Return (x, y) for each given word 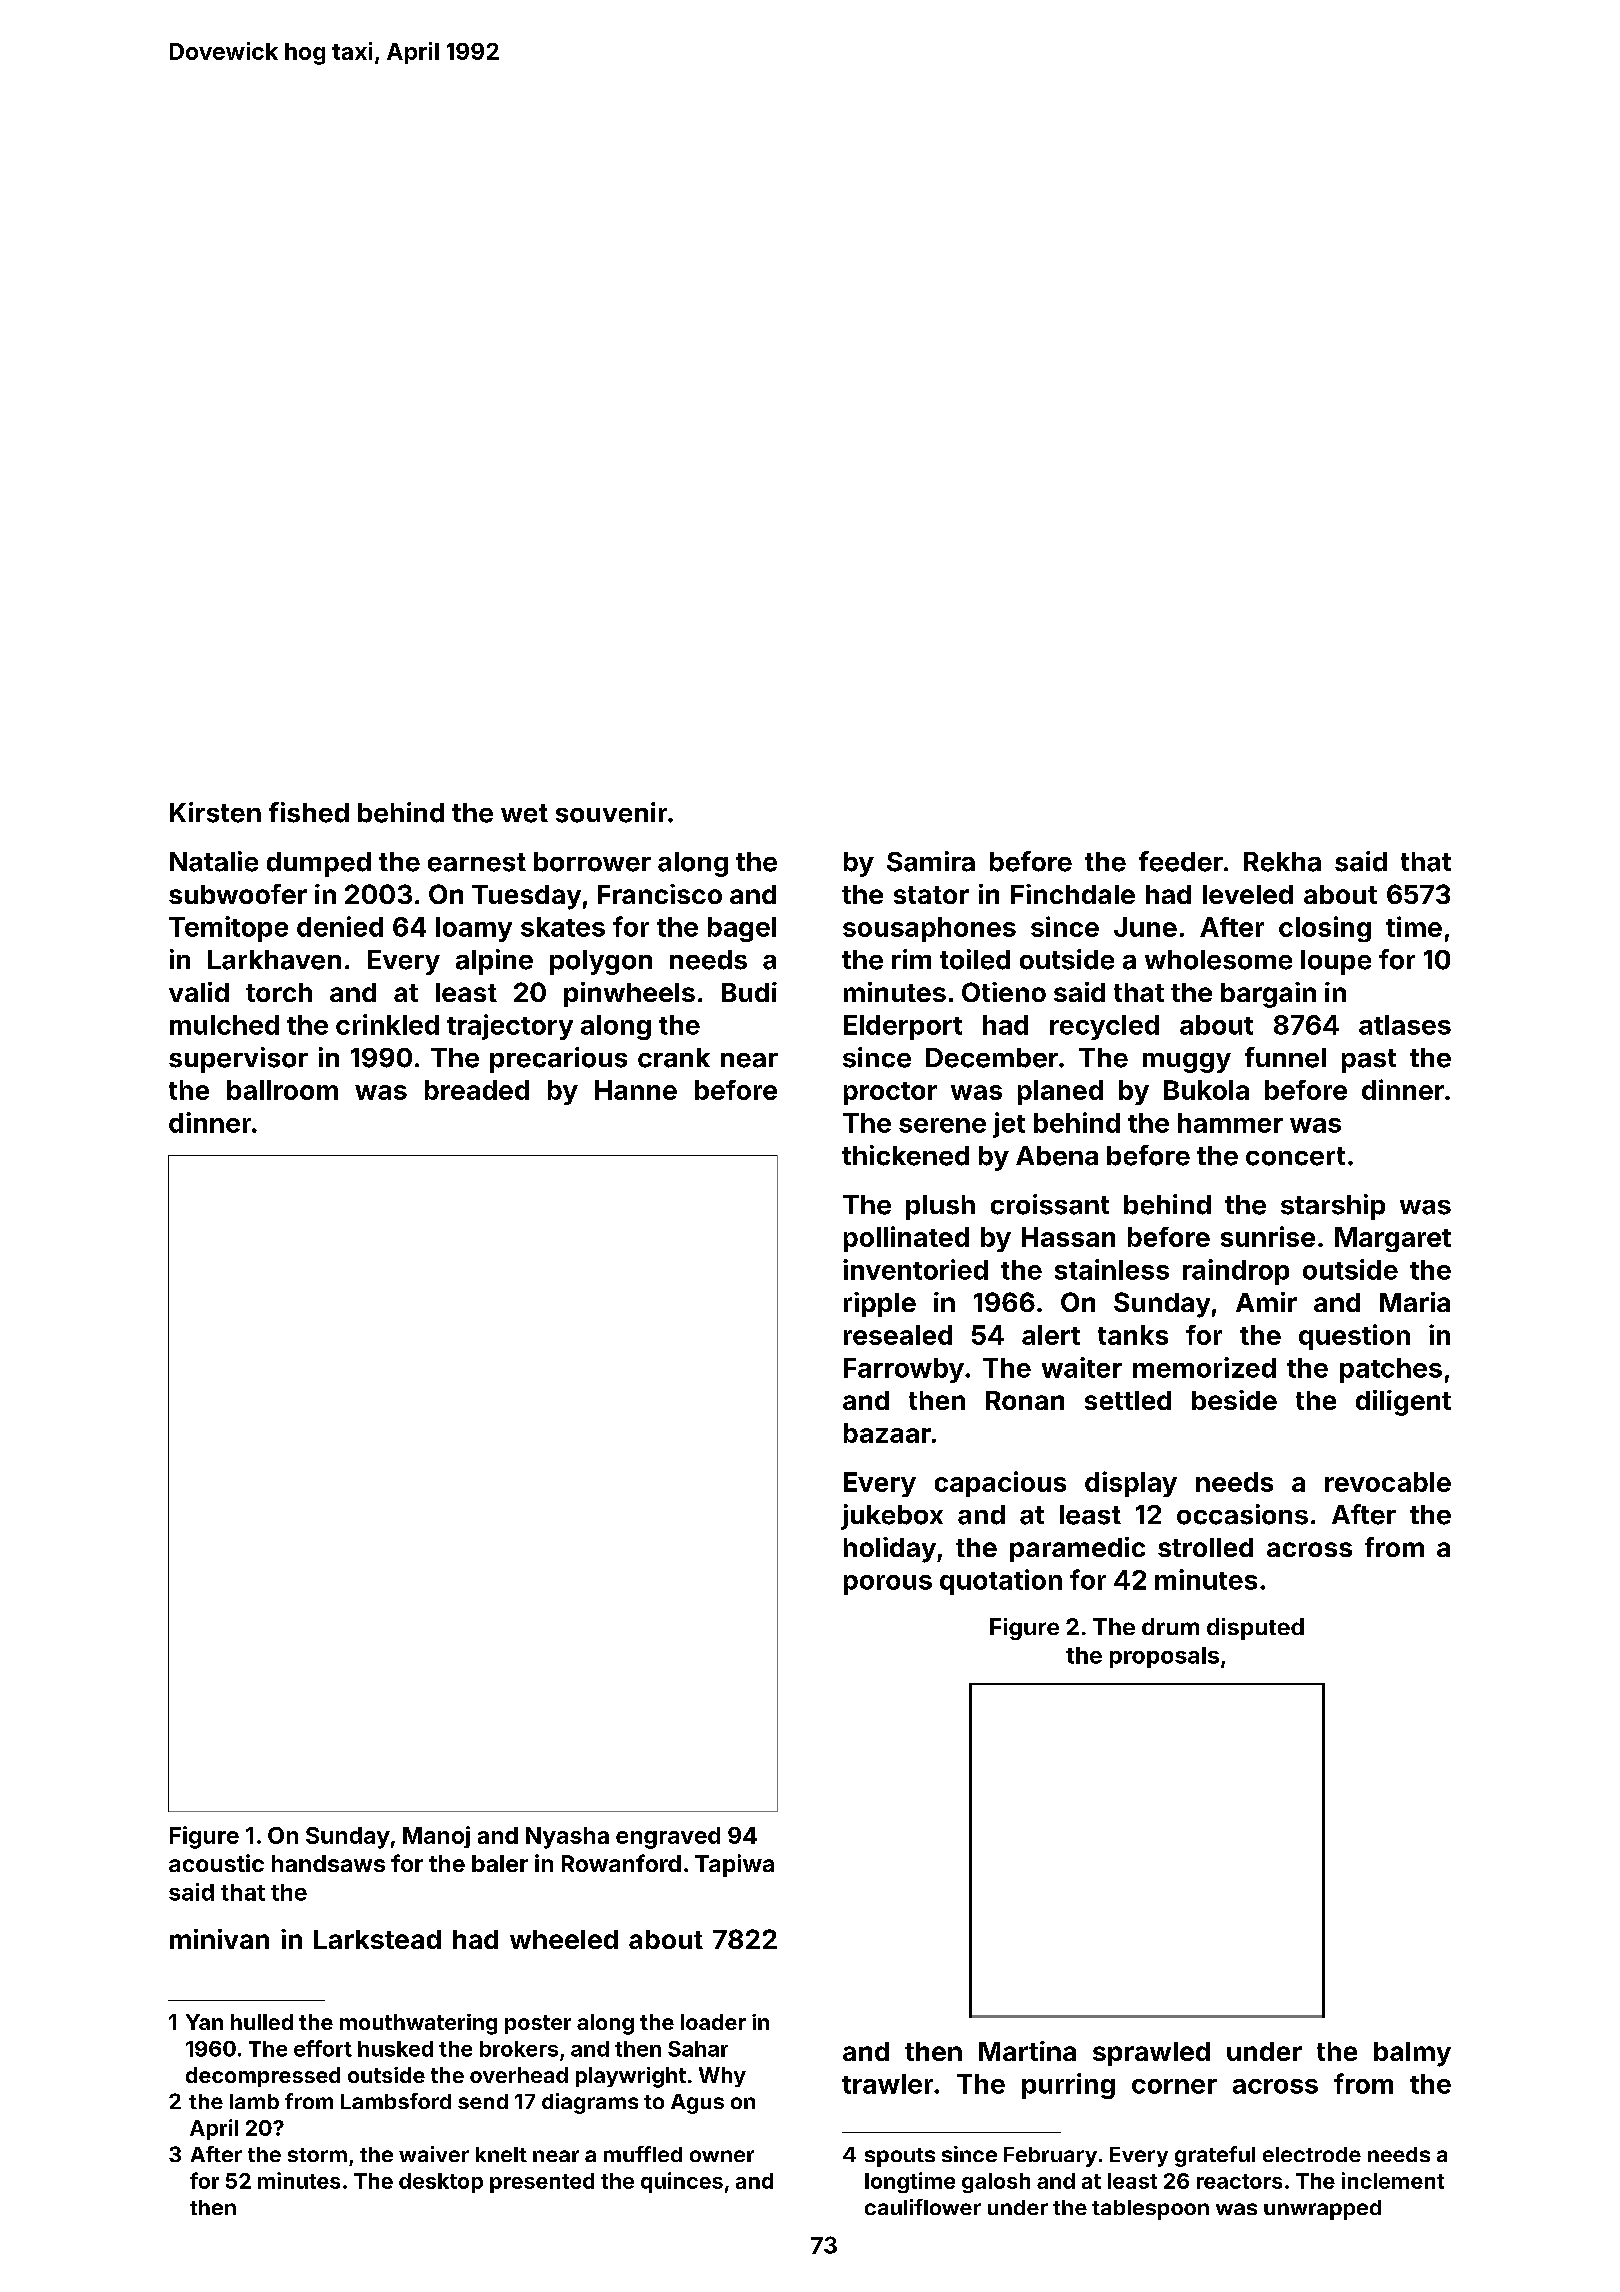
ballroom (282, 1090)
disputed (1255, 1629)
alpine (494, 962)
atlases (1405, 1025)
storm (317, 2155)
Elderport (903, 1027)
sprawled (1151, 2054)
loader (713, 2022)
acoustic (216, 1863)
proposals (1164, 1657)
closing (1325, 929)
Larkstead (377, 1939)
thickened (905, 1155)
